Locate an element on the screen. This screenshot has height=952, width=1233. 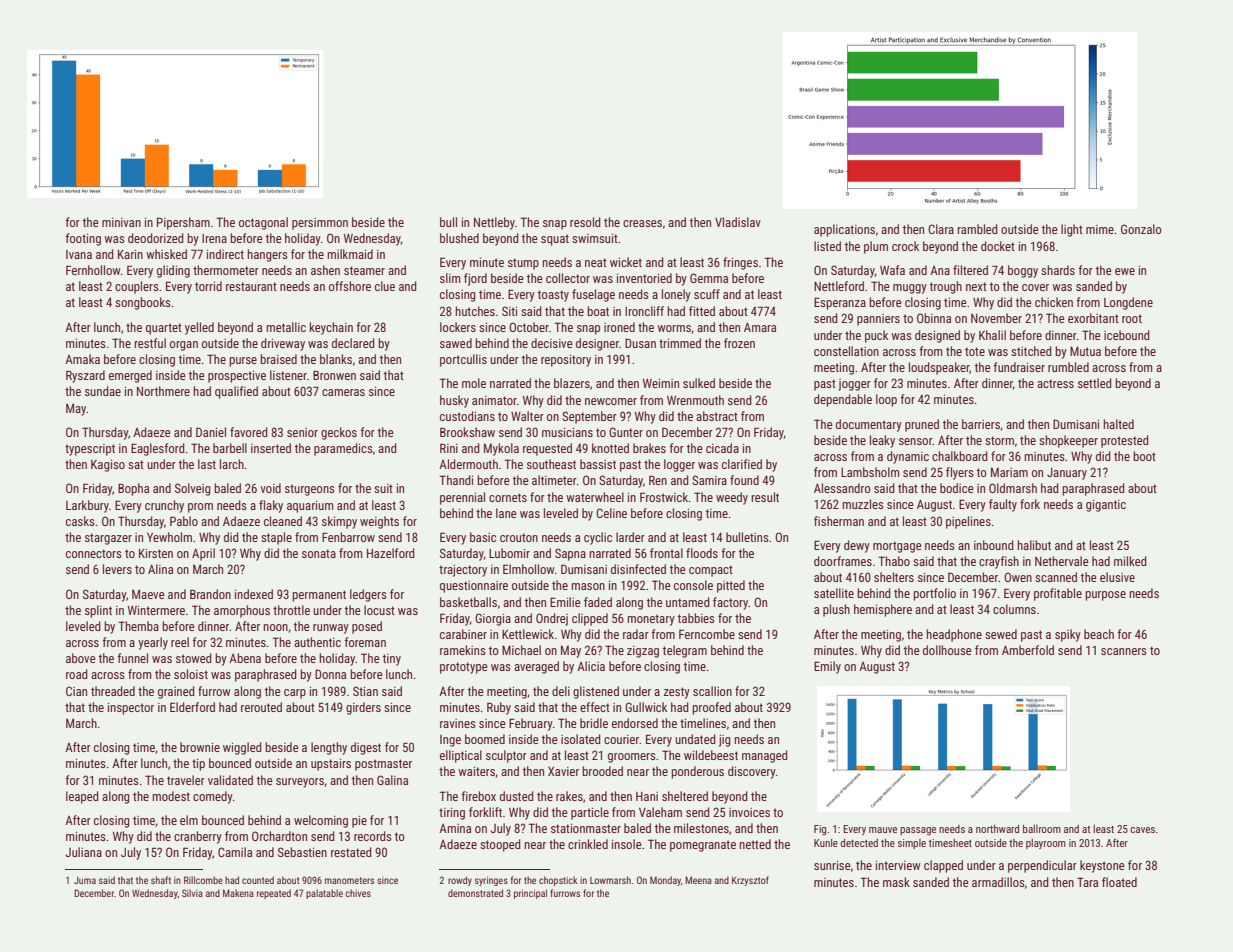
Vladislav is located at coordinates (738, 222).
